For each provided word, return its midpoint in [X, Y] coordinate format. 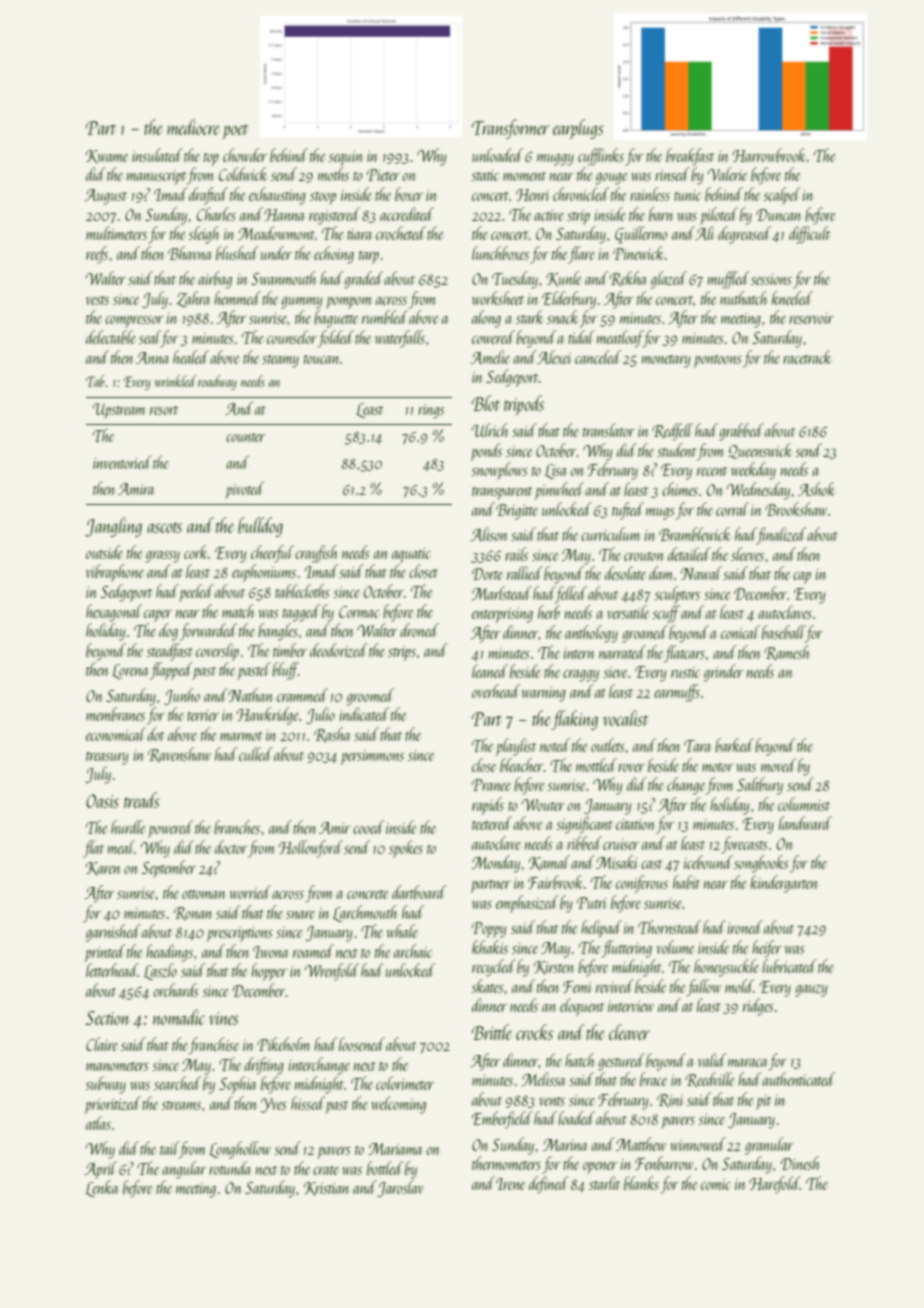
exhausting [277, 196]
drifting [264, 1066]
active [549, 215]
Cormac [359, 612]
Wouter [543, 805]
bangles [278, 632]
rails [516, 554]
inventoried [122, 462]
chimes [680, 489]
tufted [628, 511]
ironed [745, 927]
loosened [362, 1044]
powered [170, 829]
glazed [669, 280]
